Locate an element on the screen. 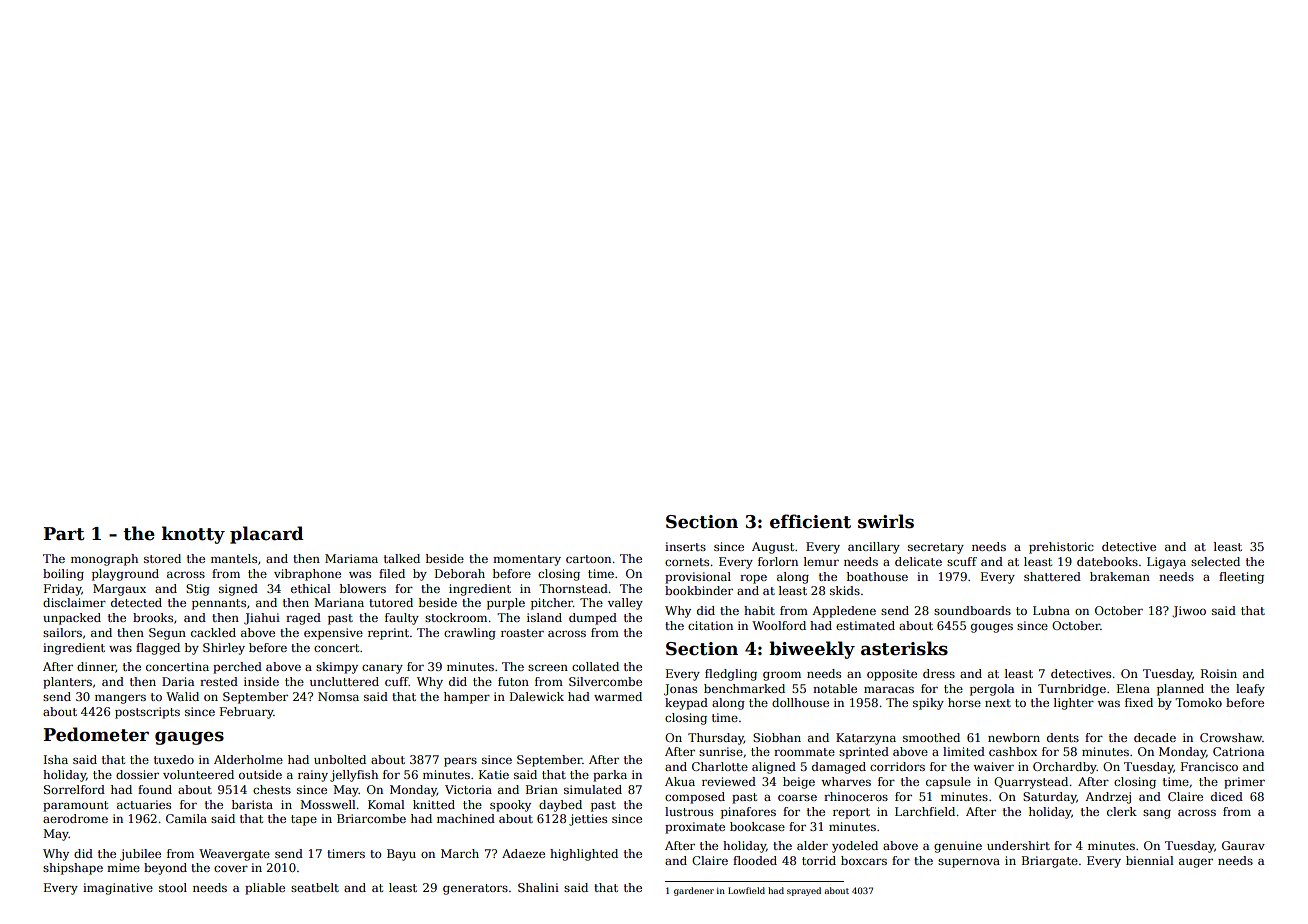  imaginative is located at coordinates (118, 889).
